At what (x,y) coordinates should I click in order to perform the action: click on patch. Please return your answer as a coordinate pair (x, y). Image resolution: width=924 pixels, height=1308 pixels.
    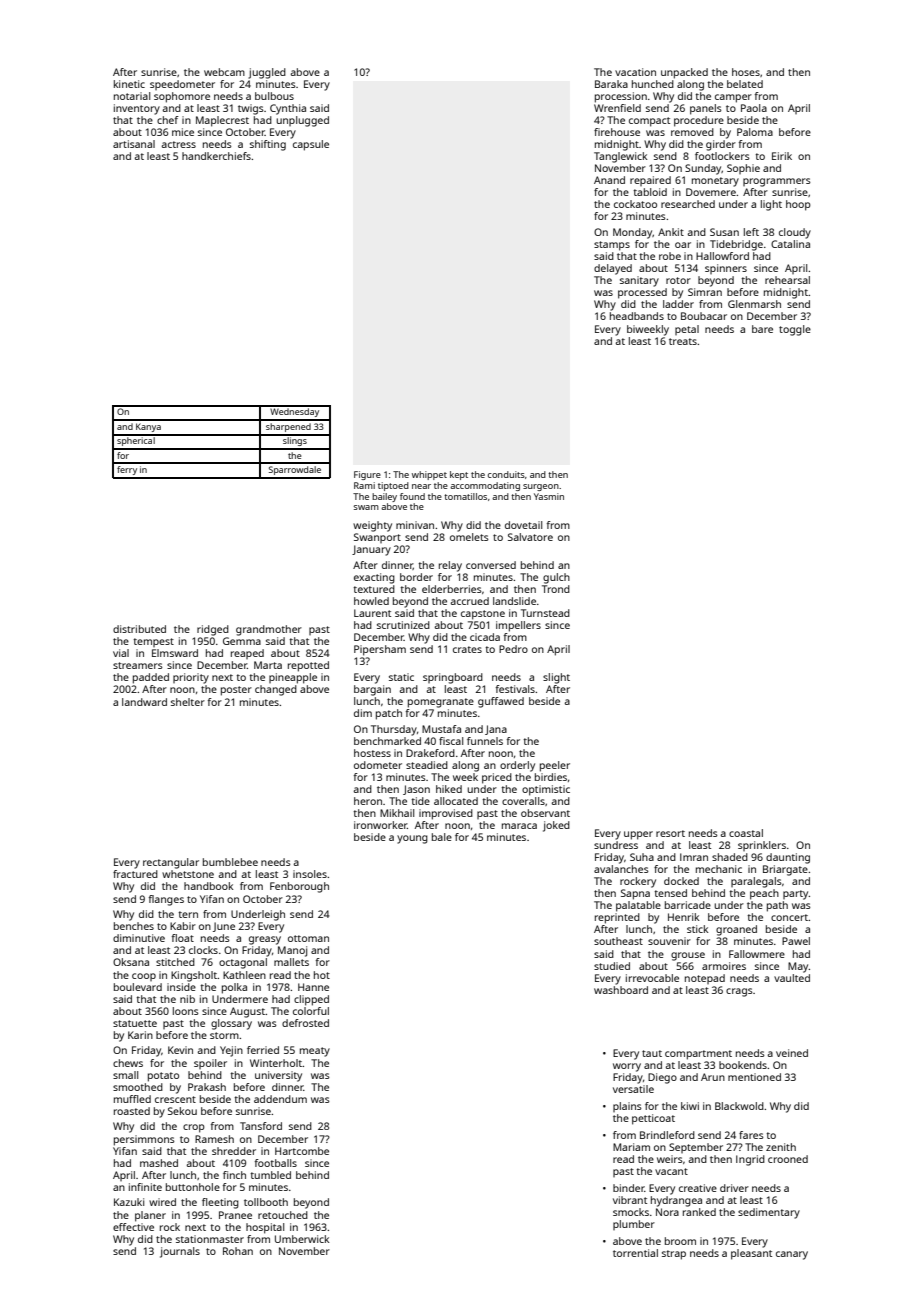
    Looking at the image, I should click on (389, 714).
